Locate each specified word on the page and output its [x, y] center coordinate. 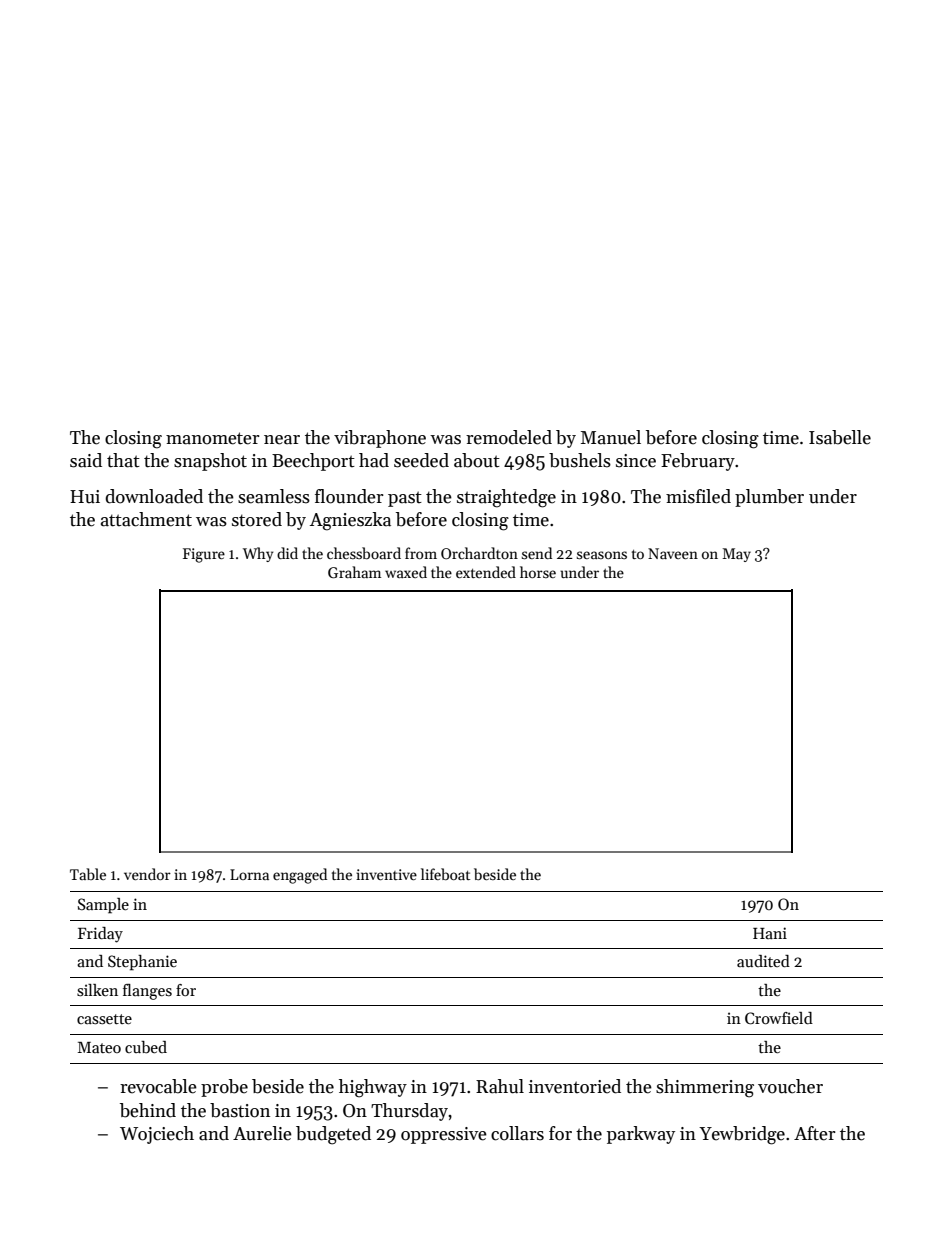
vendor [147, 874]
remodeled [509, 437]
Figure [204, 555]
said [86, 460]
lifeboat [445, 874]
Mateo [99, 1047]
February [698, 462]
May [737, 555]
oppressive [444, 1135]
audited [763, 961]
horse [538, 572]
